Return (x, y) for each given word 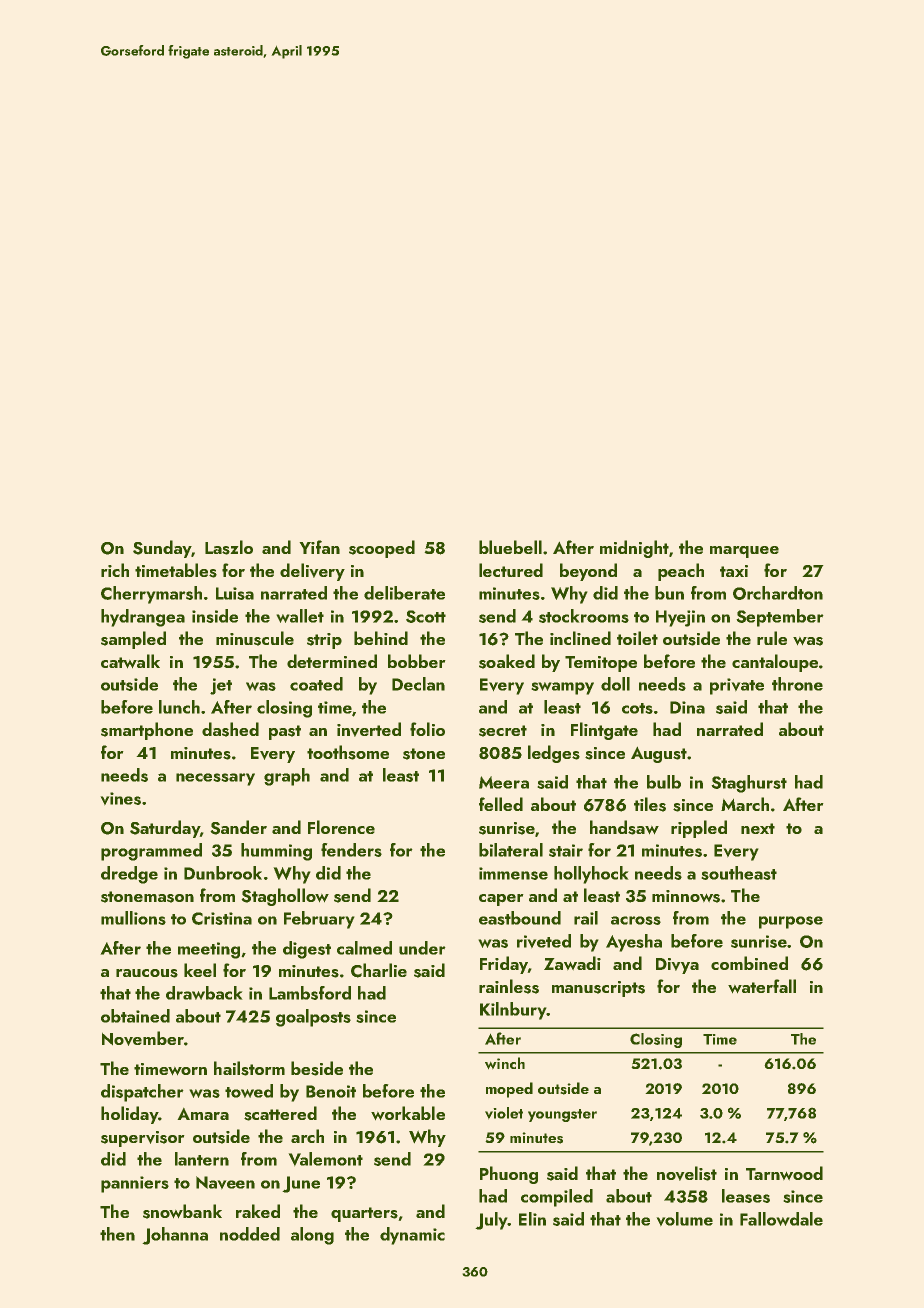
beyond (588, 572)
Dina (687, 707)
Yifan (320, 547)
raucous (147, 973)
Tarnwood (784, 1173)
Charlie (379, 970)
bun (669, 593)
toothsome (348, 752)
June (301, 1184)
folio (427, 729)
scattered (280, 1113)
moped (509, 1090)
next (758, 828)
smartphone (147, 731)
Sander (239, 827)
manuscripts (598, 989)
